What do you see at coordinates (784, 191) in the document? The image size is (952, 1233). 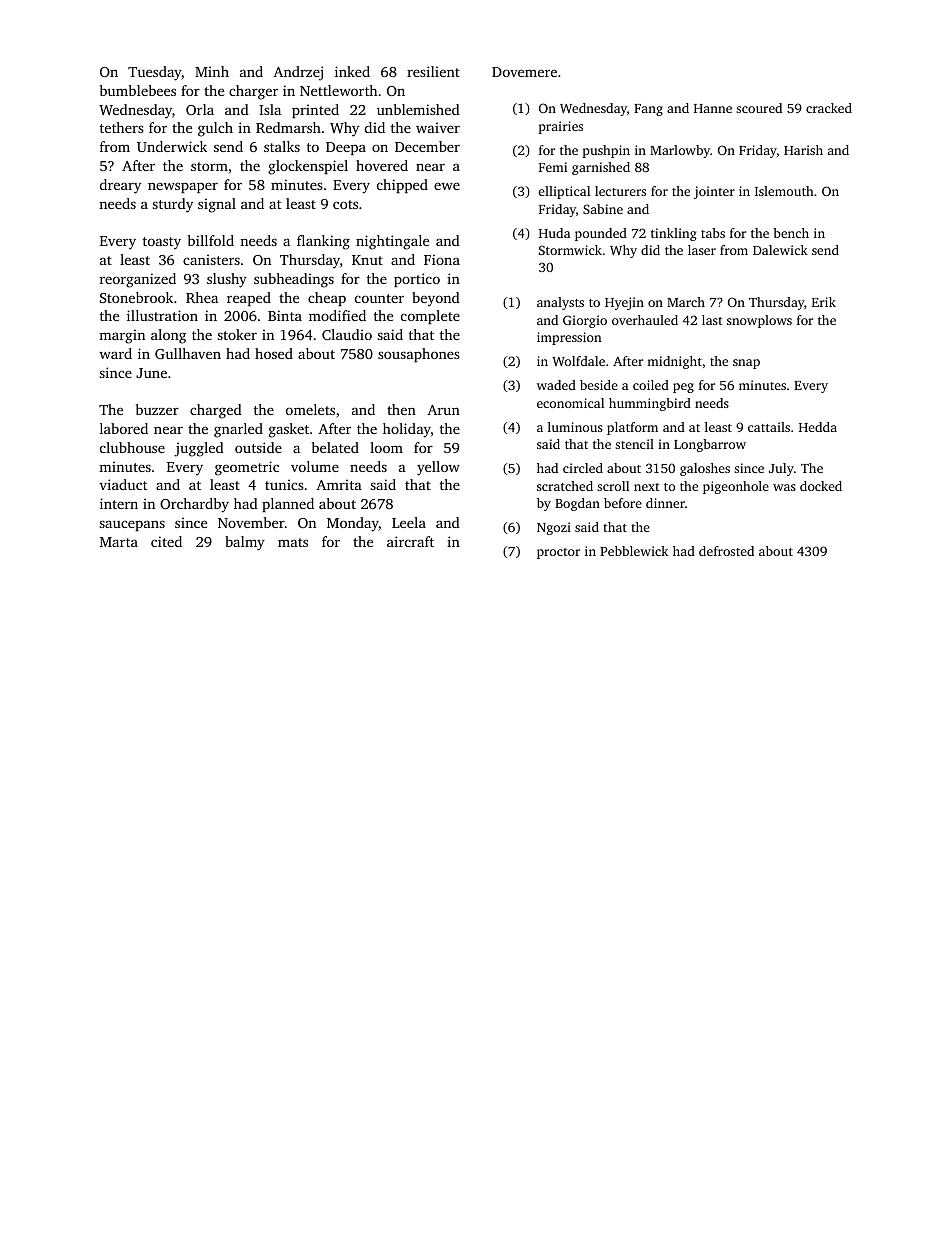 I see `Islemouth` at bounding box center [784, 191].
